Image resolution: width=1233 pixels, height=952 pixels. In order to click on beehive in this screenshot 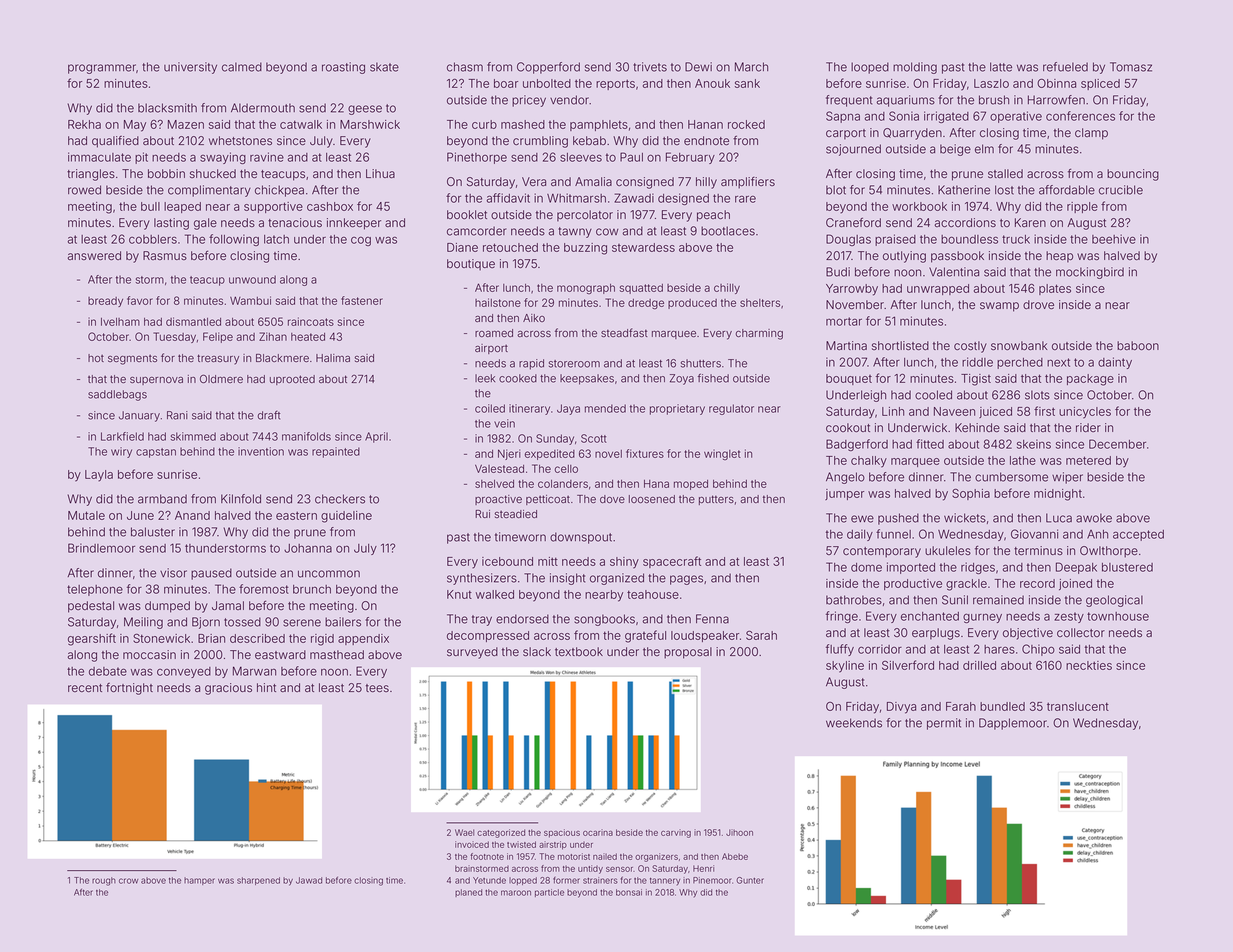, I will do `click(1114, 239)`.
